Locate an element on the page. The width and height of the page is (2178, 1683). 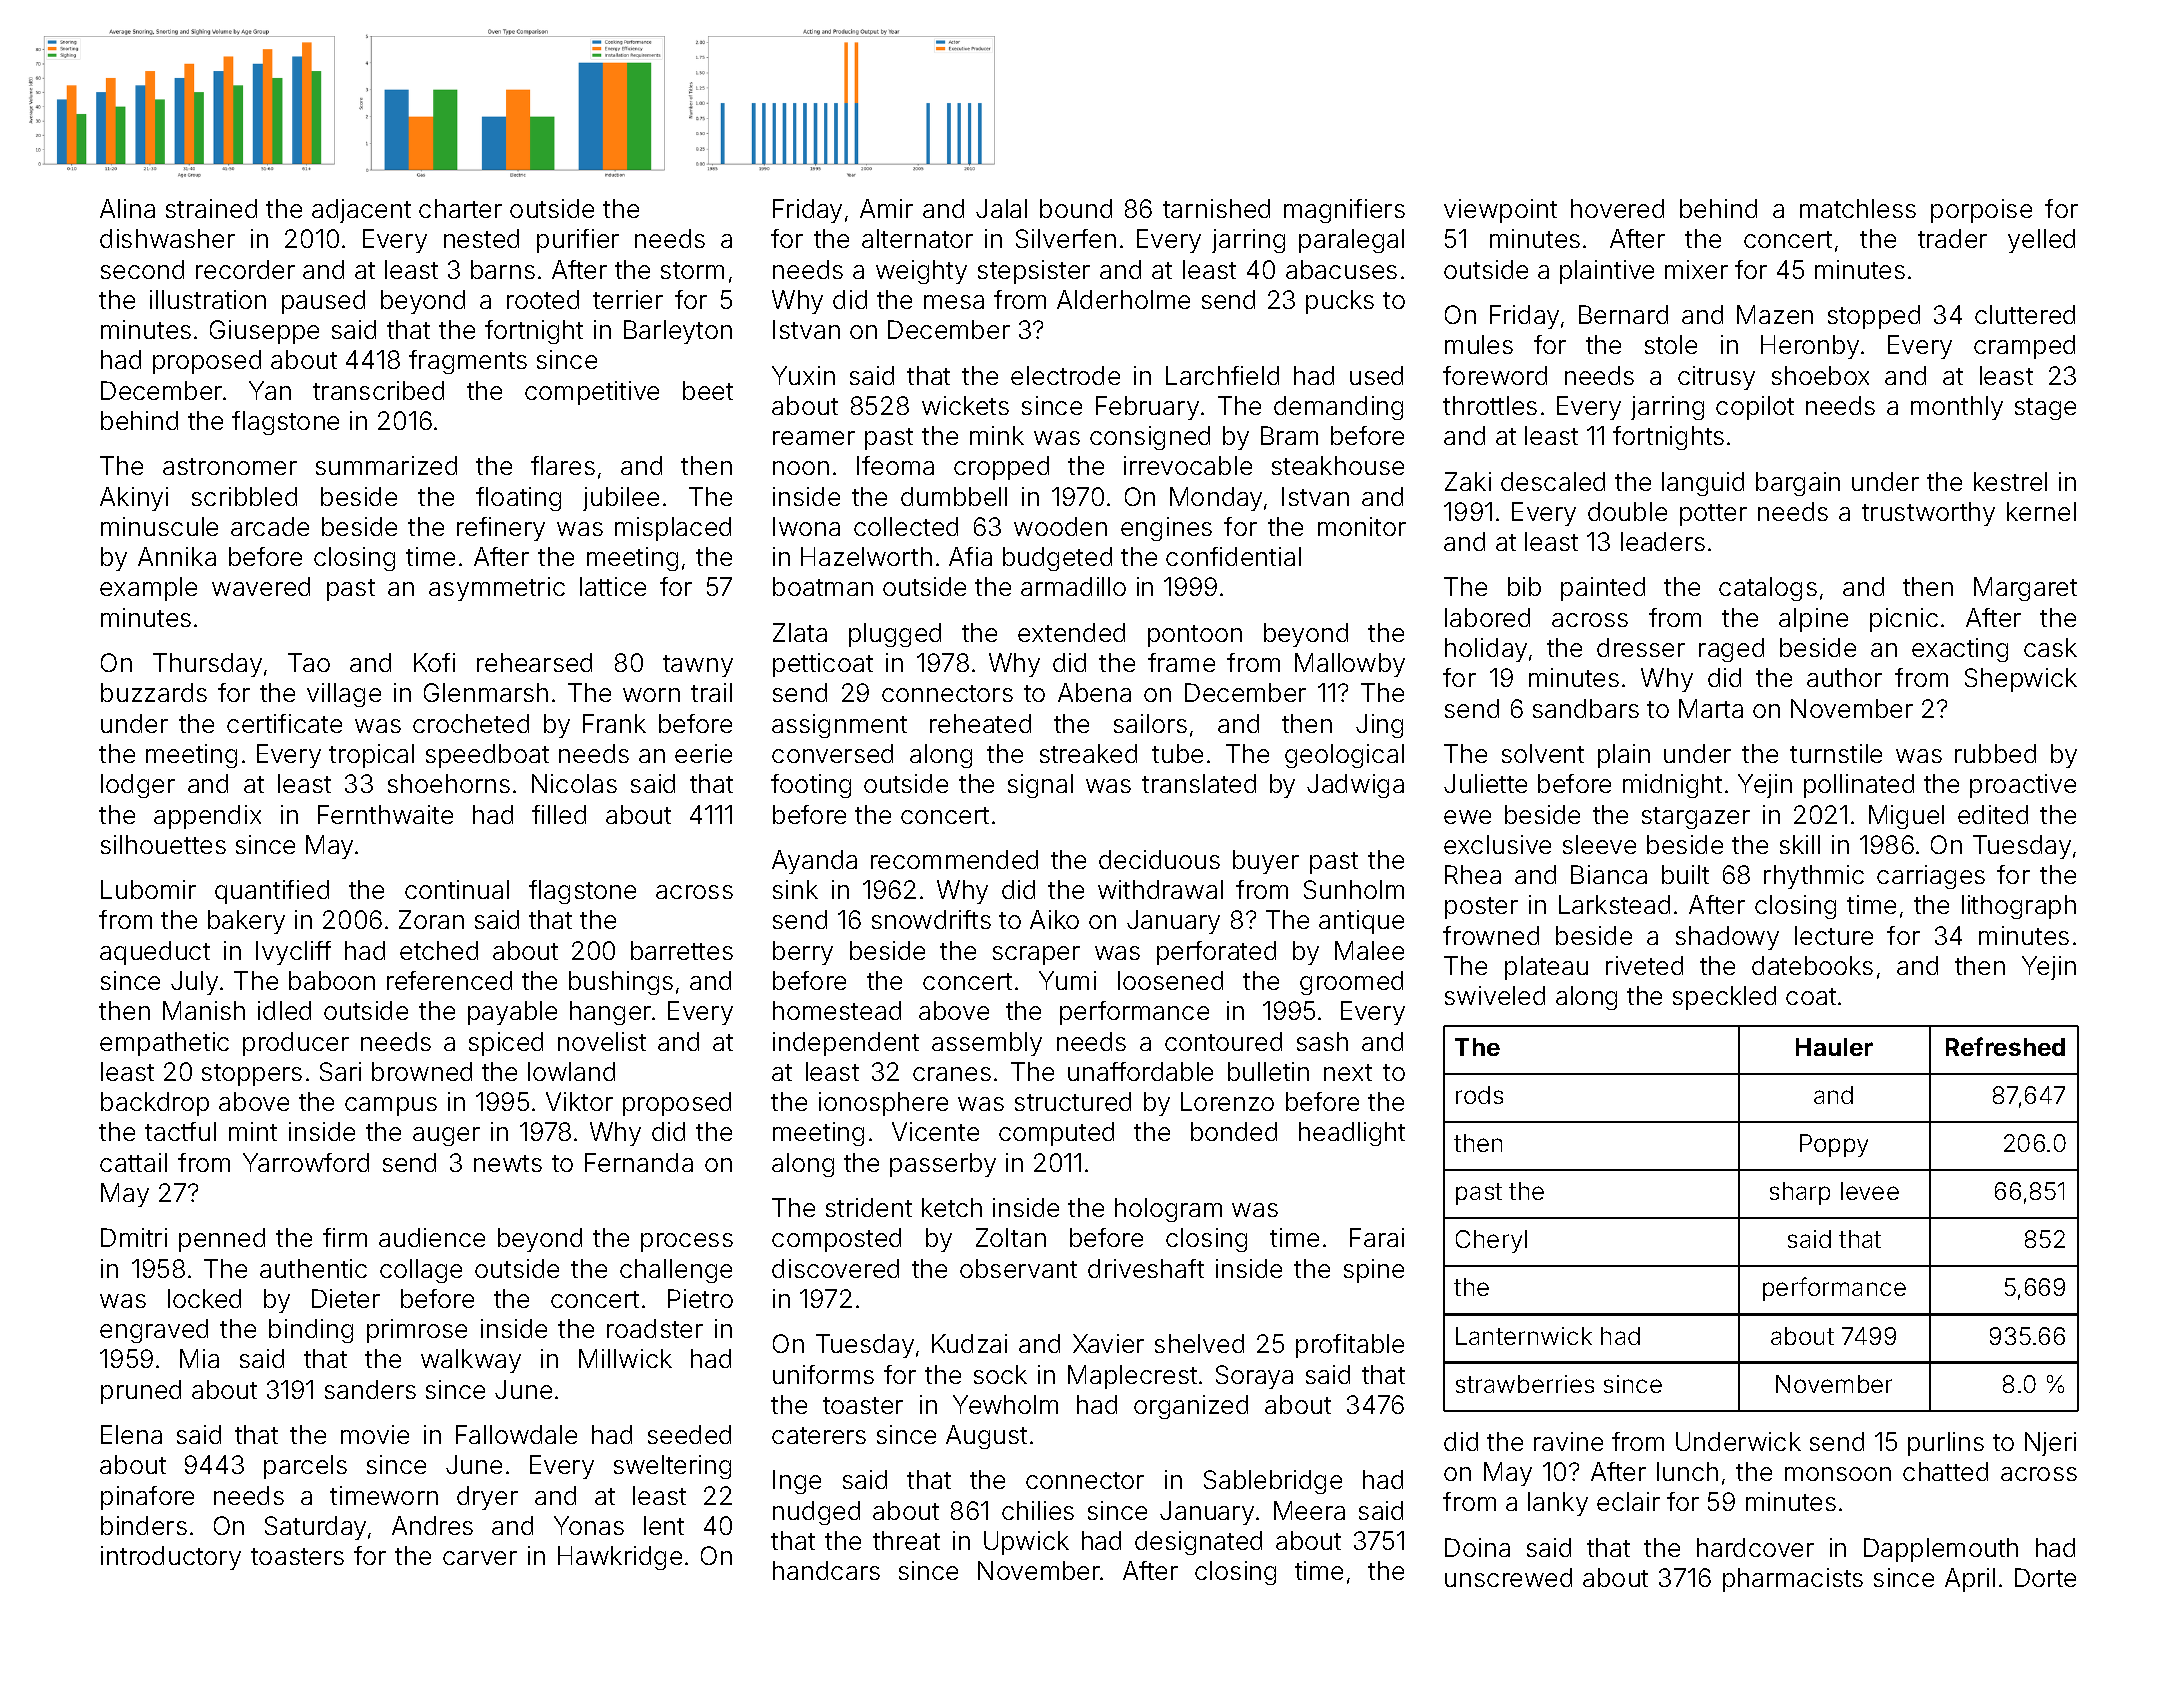
passerby is located at coordinates (943, 1165).
